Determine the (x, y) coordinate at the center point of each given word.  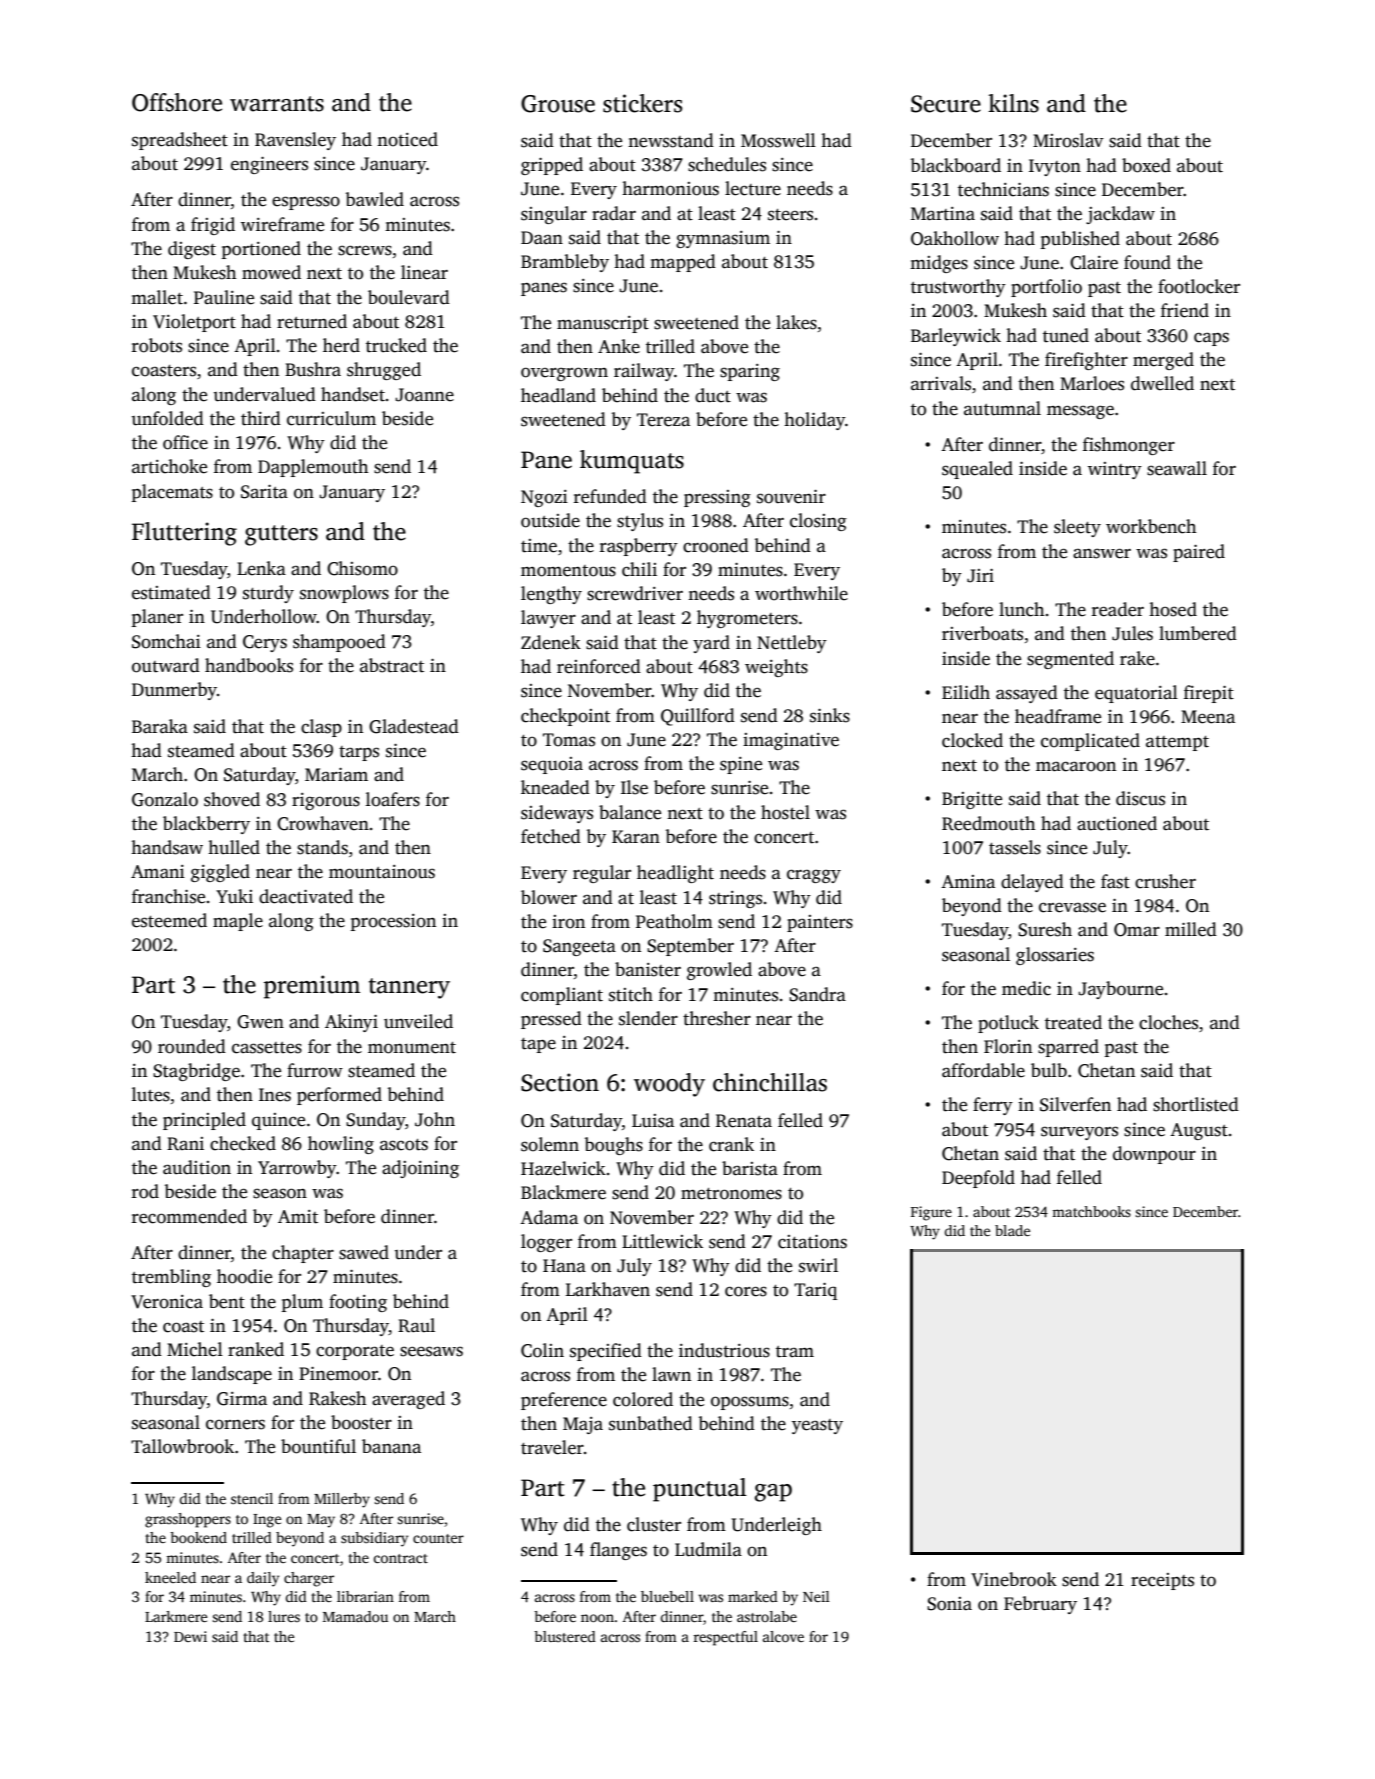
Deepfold (978, 1179)
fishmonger (1129, 446)
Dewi (190, 1636)
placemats (172, 493)
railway (644, 372)
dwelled (1162, 383)
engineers (269, 165)
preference (564, 1401)
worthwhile (801, 593)
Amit (298, 1217)
